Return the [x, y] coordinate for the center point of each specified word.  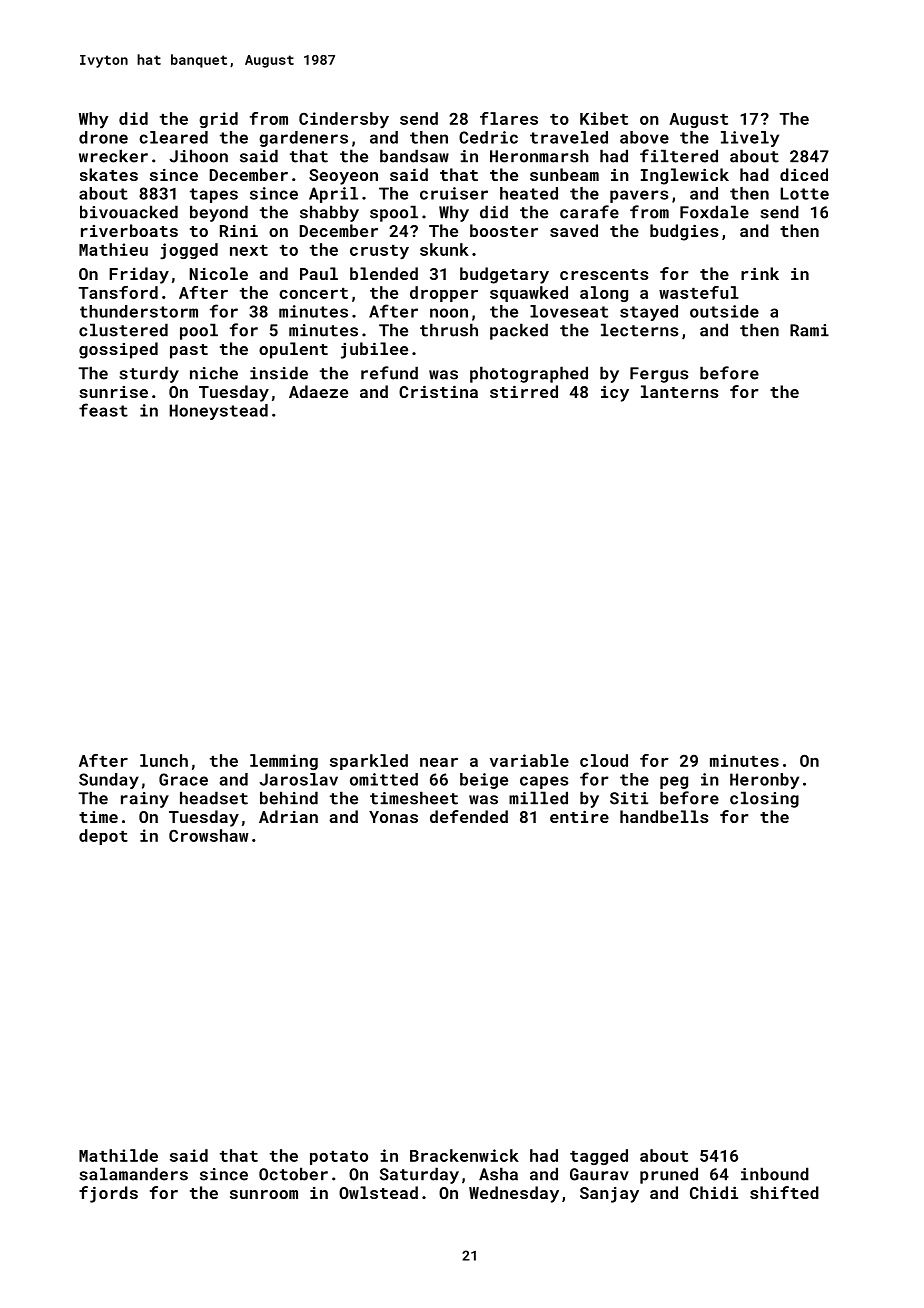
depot [103, 837]
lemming [284, 762]
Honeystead [219, 412]
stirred [524, 391]
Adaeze [318, 391]
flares [509, 118]
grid [218, 120]
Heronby [764, 781]
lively [750, 139]
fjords [108, 1194]
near [439, 762]
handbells [664, 816]
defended [469, 816]
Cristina [438, 391]
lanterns [679, 391]
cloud [604, 760]
